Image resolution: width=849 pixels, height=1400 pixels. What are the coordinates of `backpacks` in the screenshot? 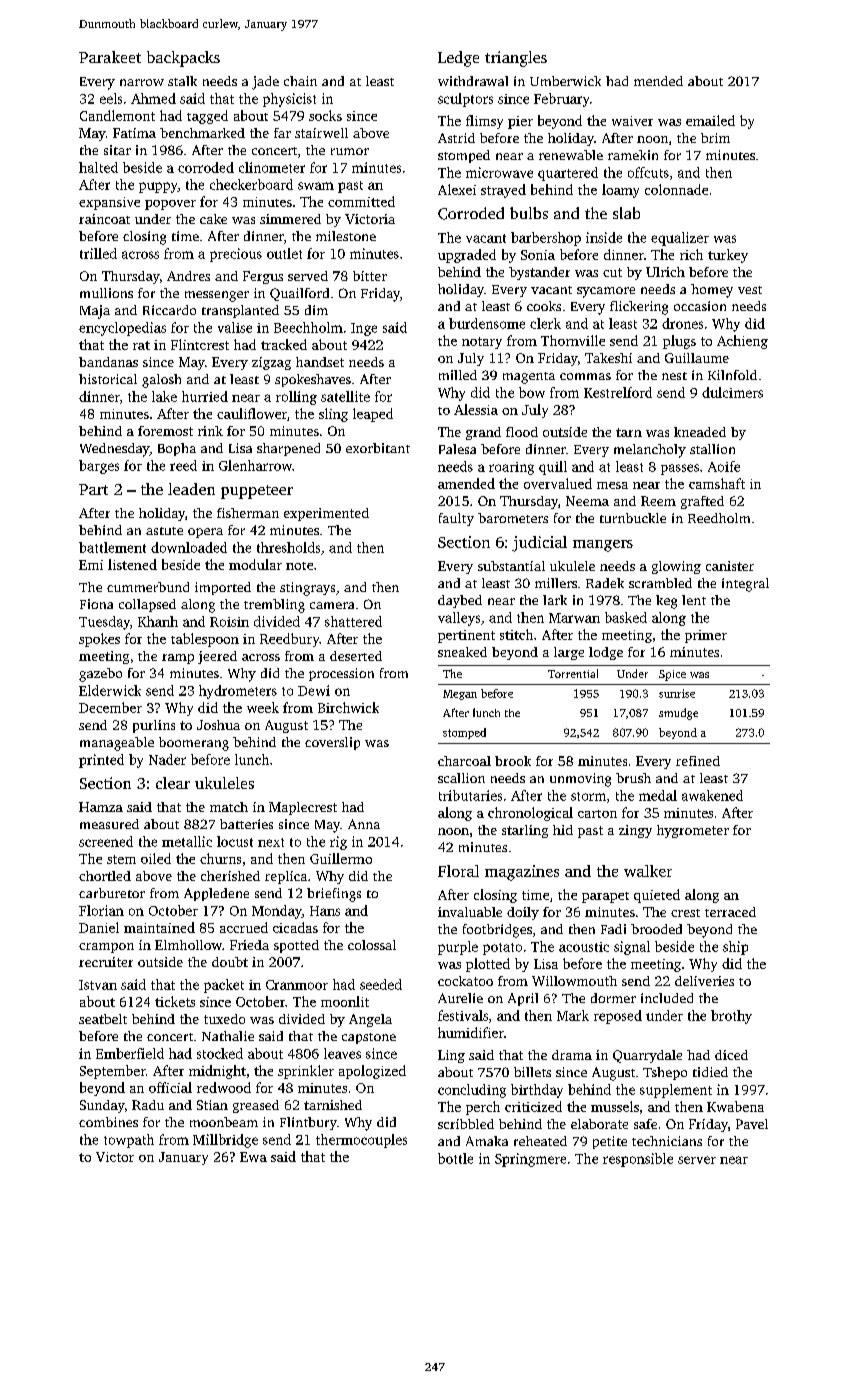 It's located at (183, 59).
